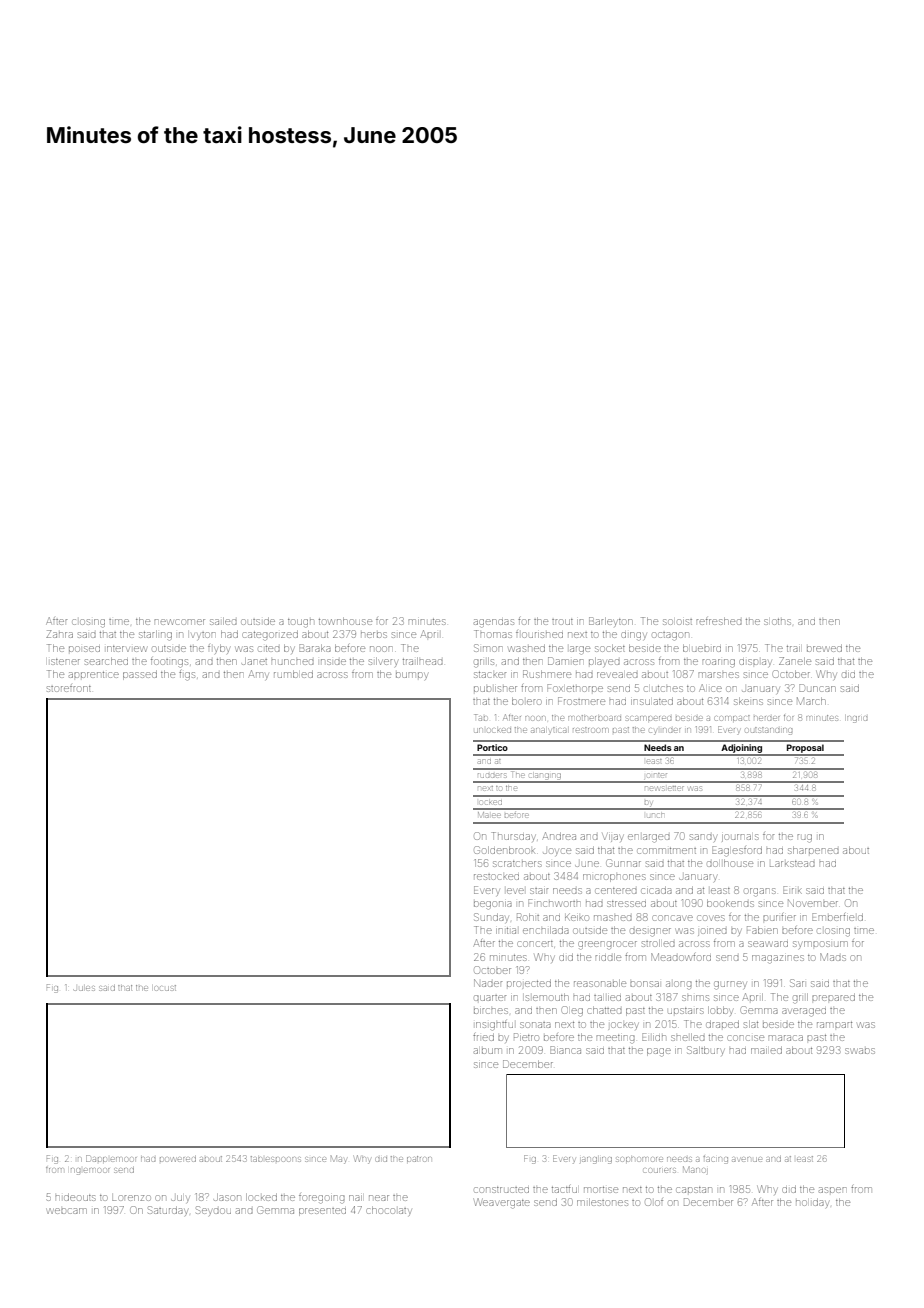  Describe the element at coordinates (494, 623) in the image. I see `agendas` at that location.
